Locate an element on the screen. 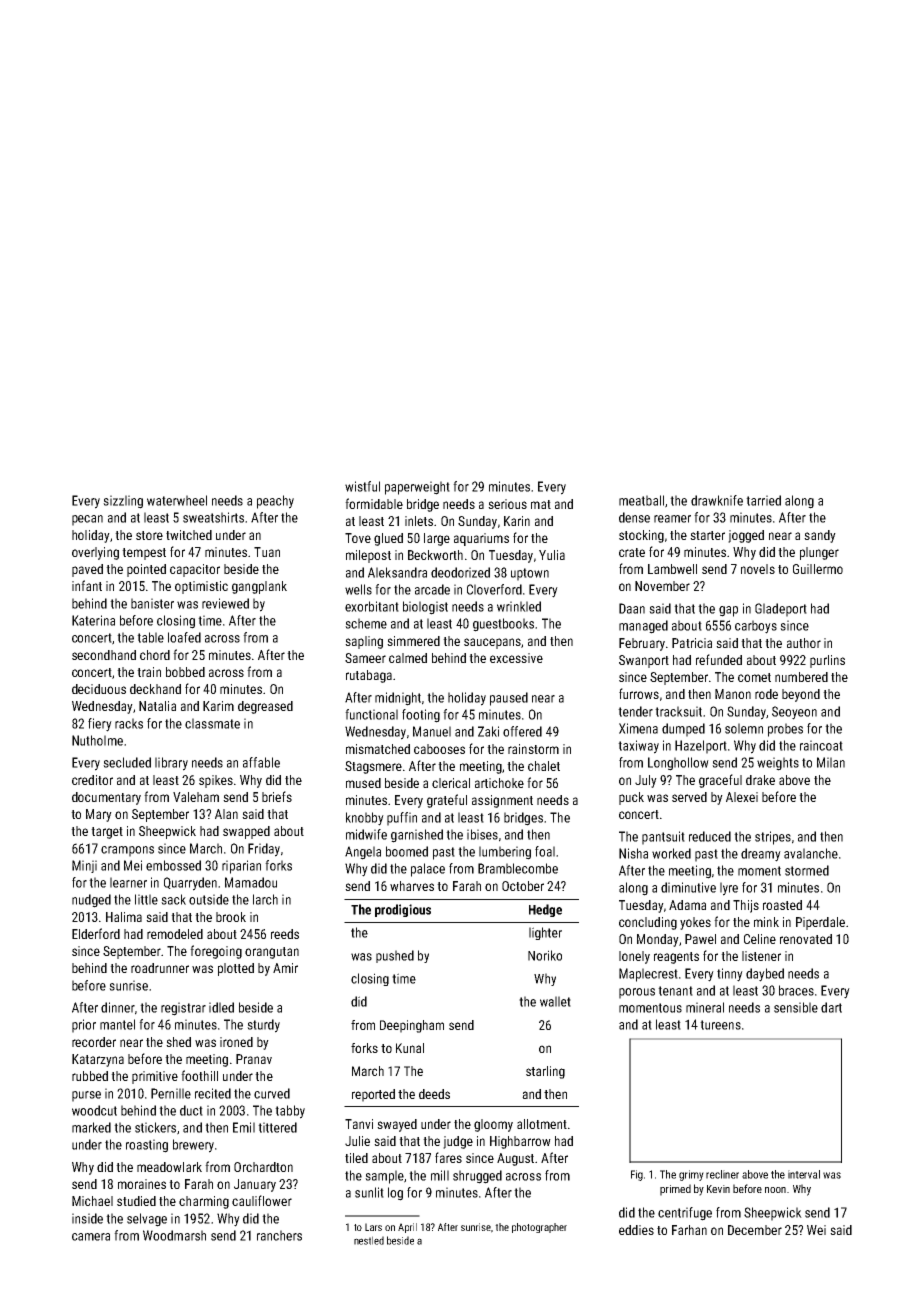 The height and width of the screenshot is (1308, 924). Adama is located at coordinates (687, 905).
